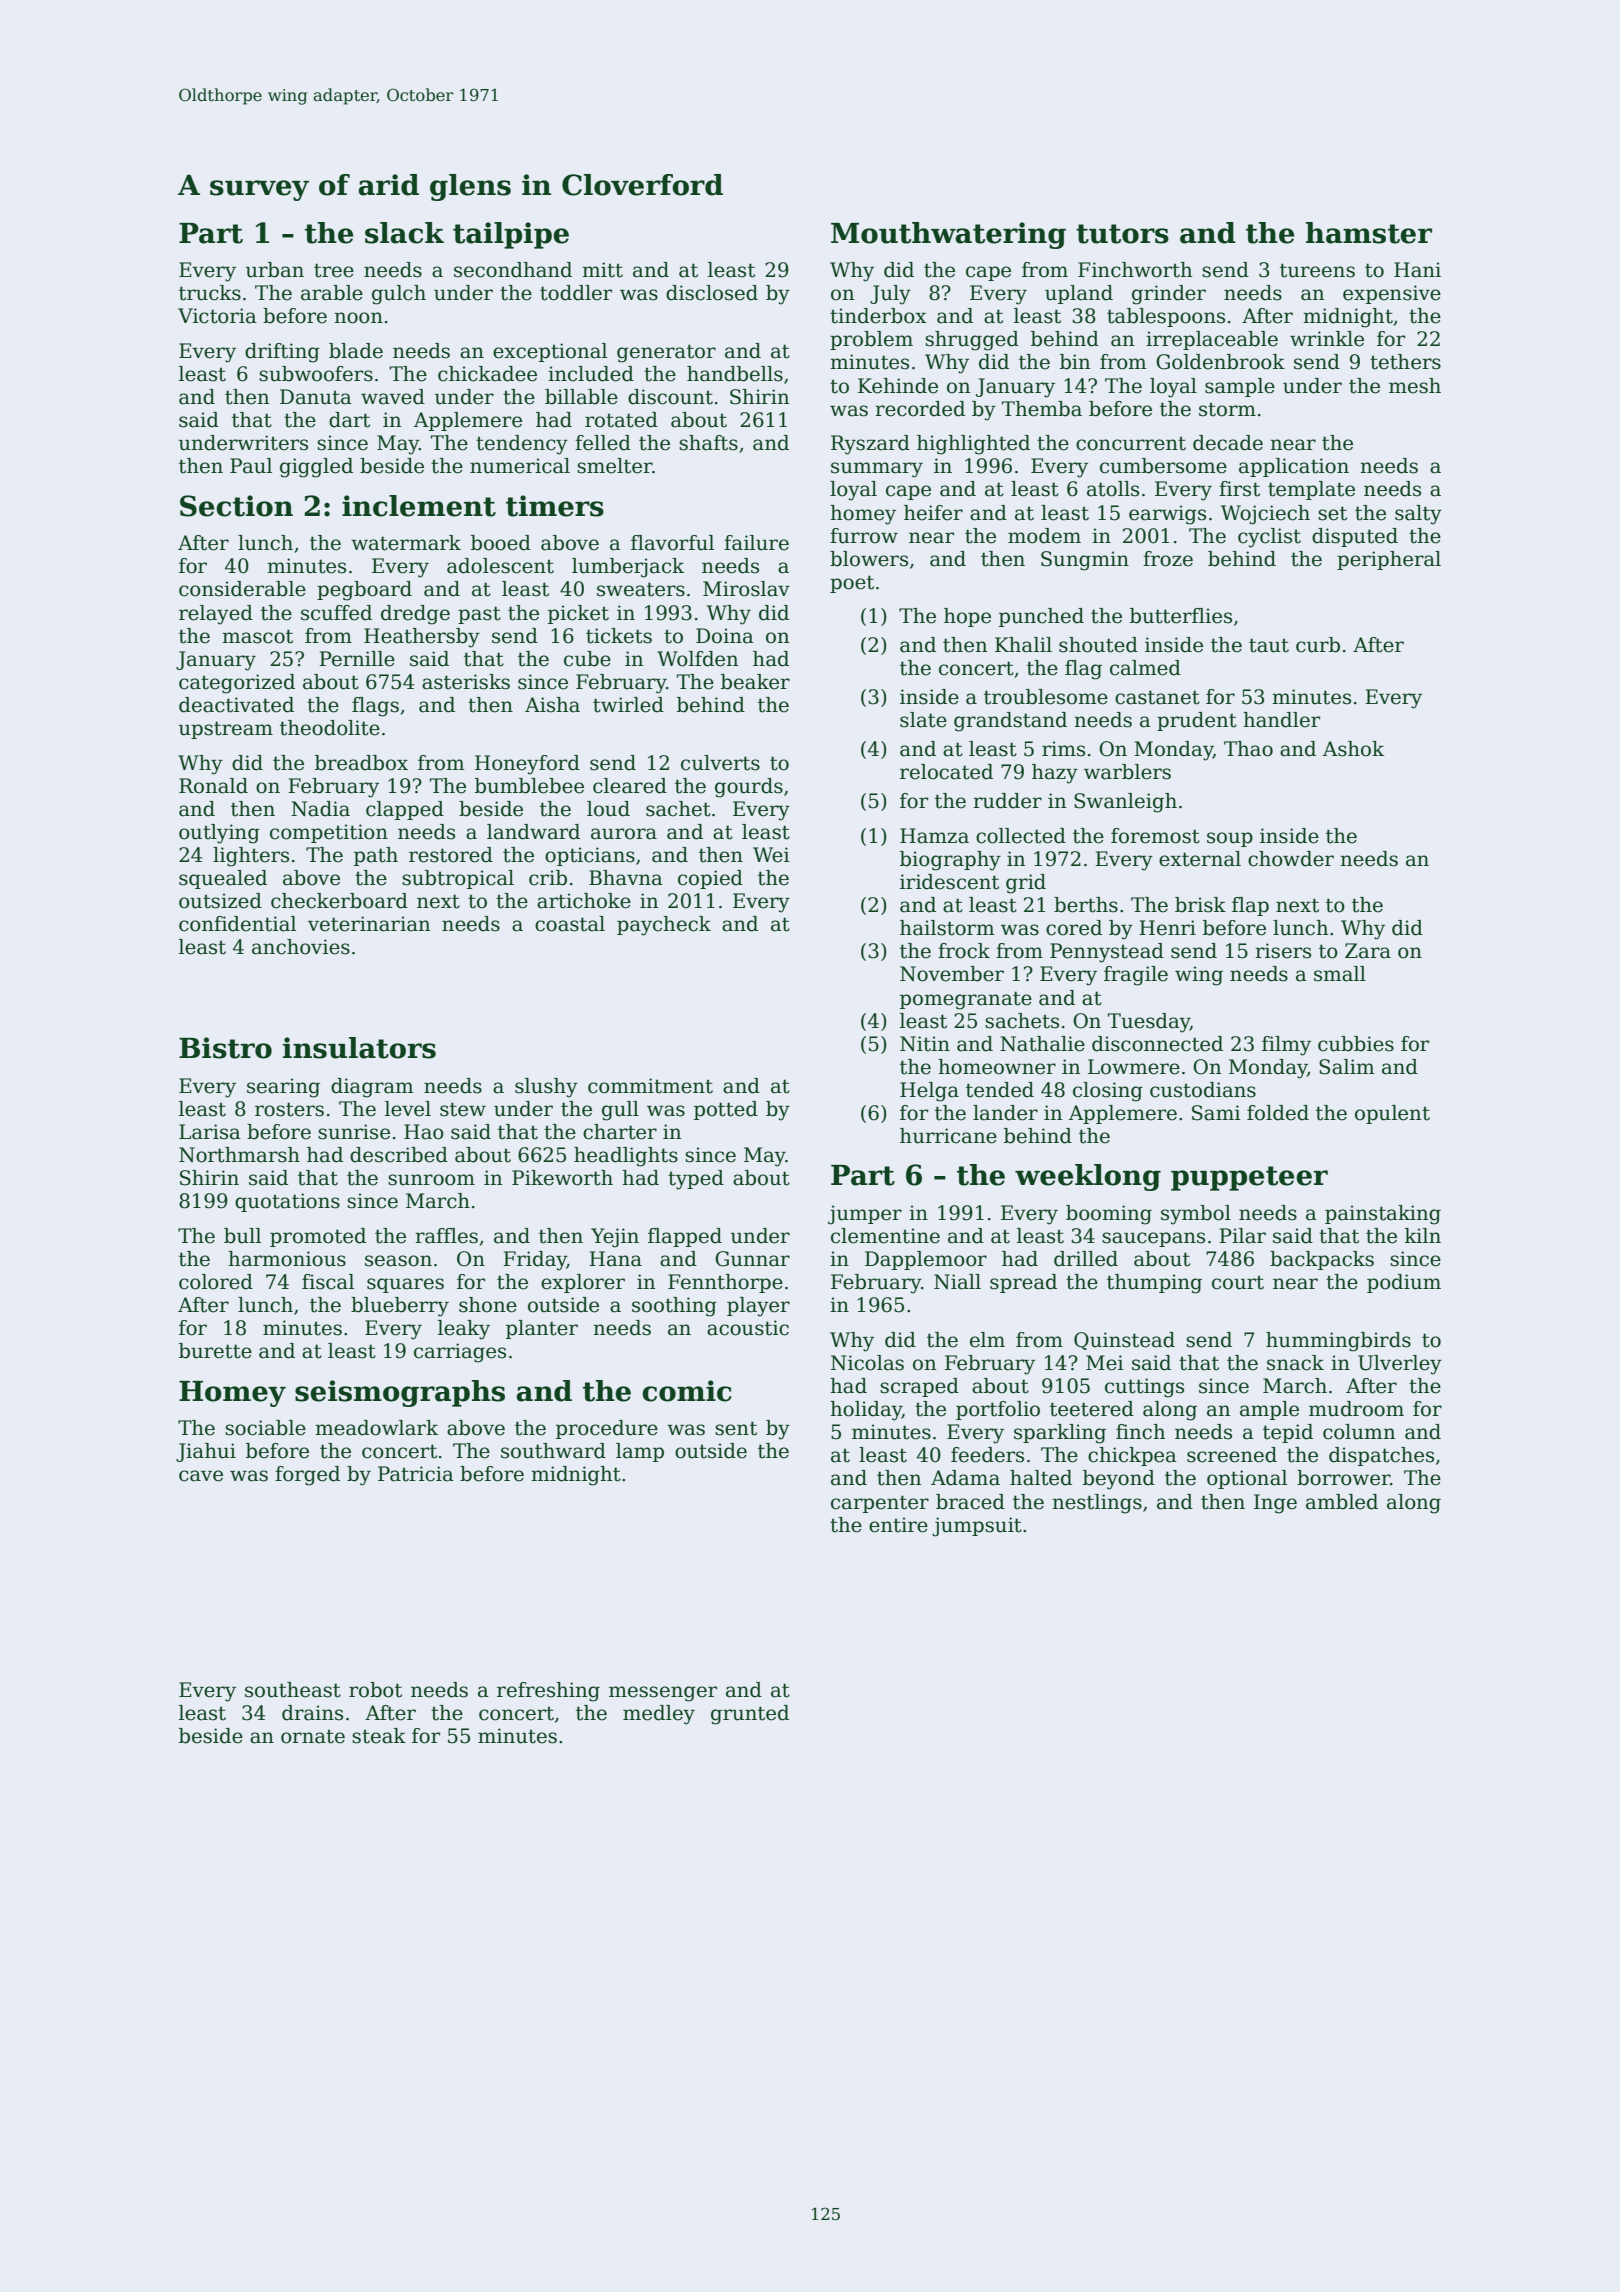 The height and width of the screenshot is (2292, 1620). What do you see at coordinates (318, 1237) in the screenshot?
I see `promoted` at bounding box center [318, 1237].
